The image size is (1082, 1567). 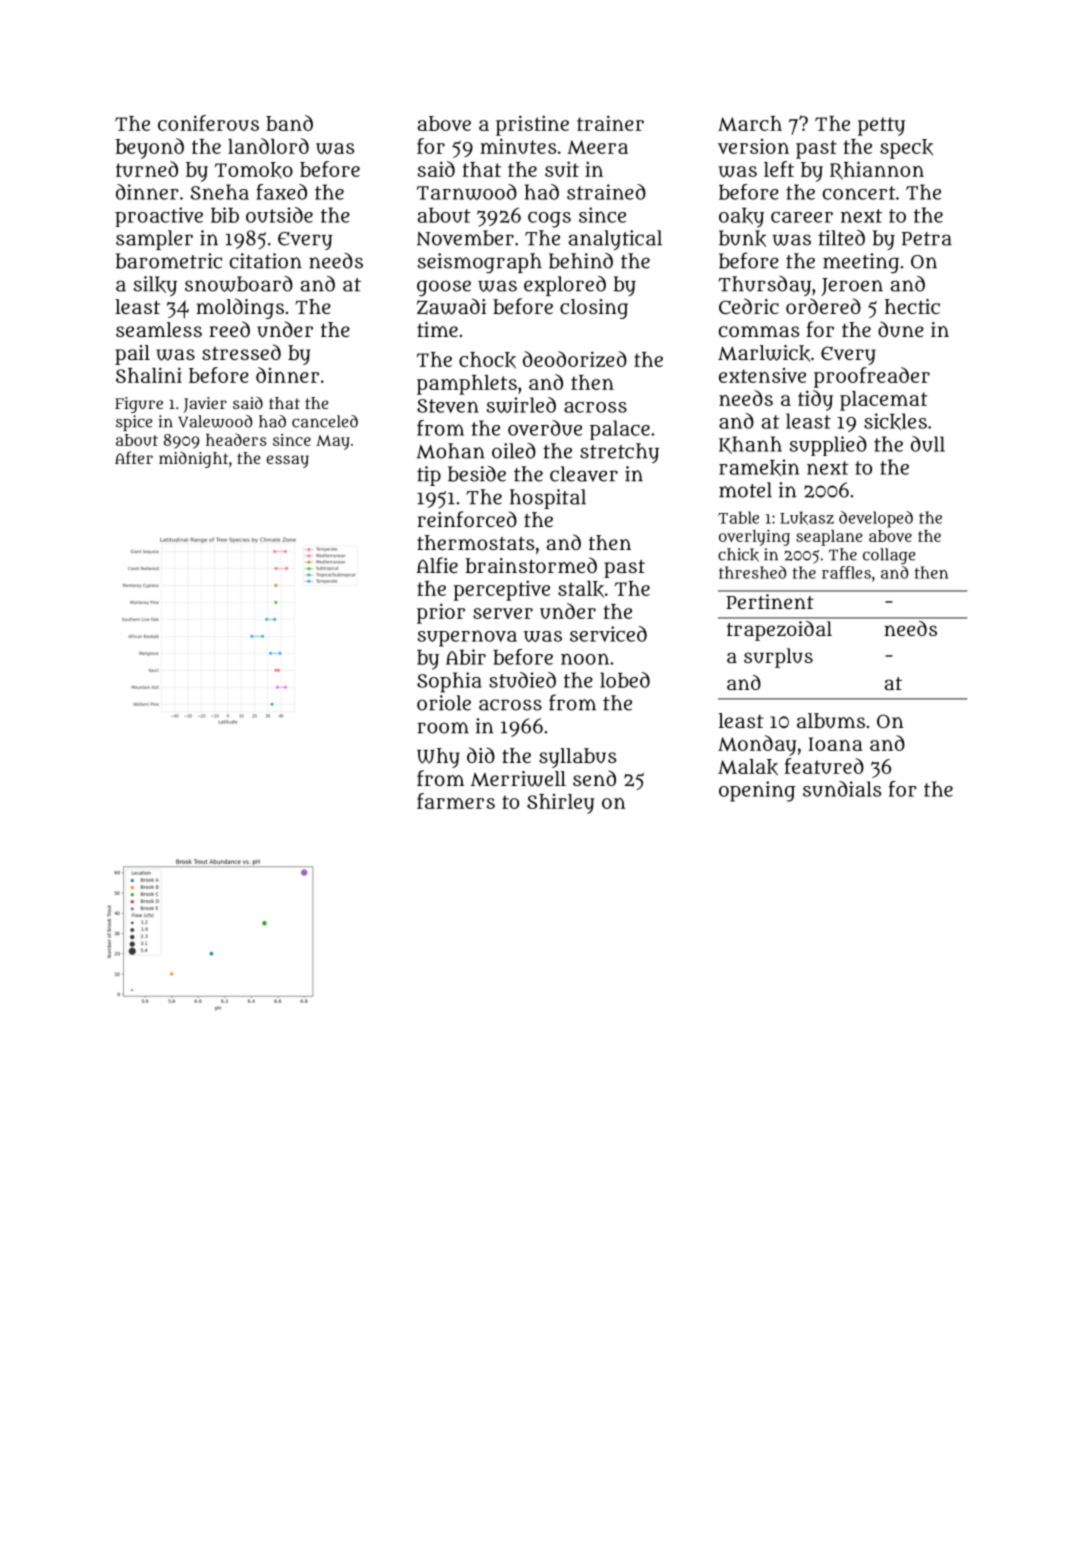 What do you see at coordinates (620, 430) in the screenshot?
I see `palace` at bounding box center [620, 430].
